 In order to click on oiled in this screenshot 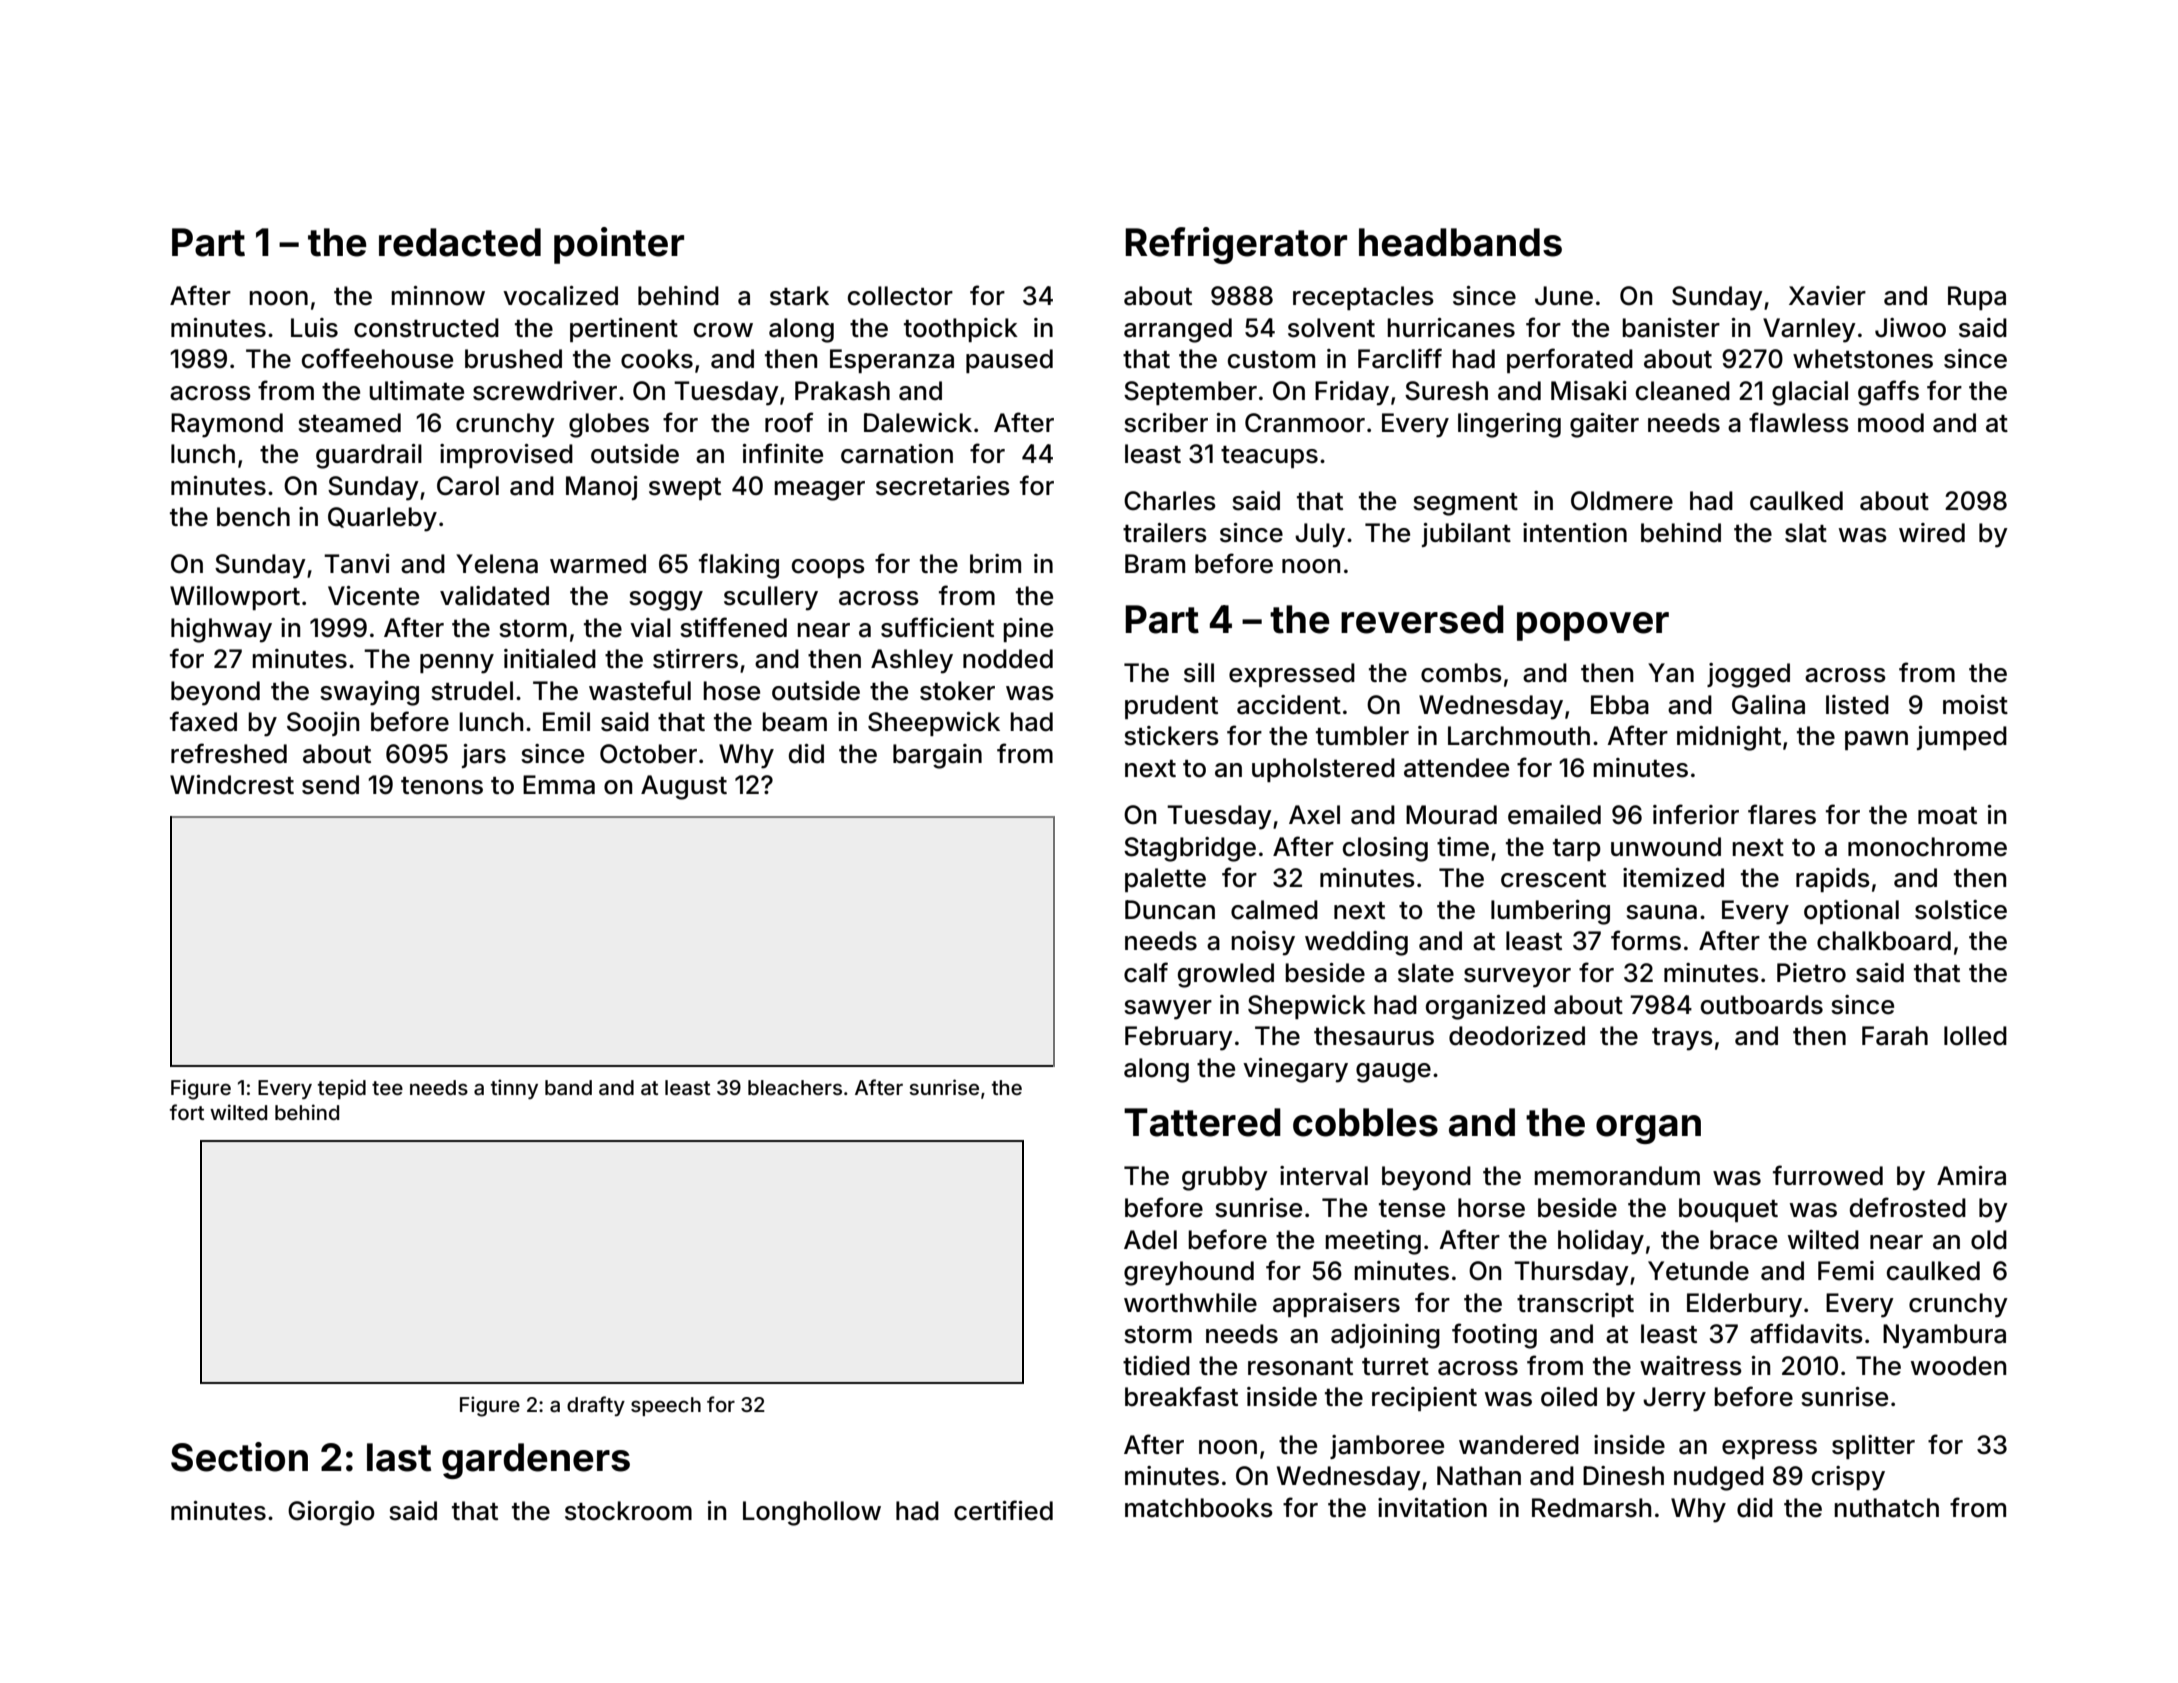, I will do `click(1569, 1397)`.
